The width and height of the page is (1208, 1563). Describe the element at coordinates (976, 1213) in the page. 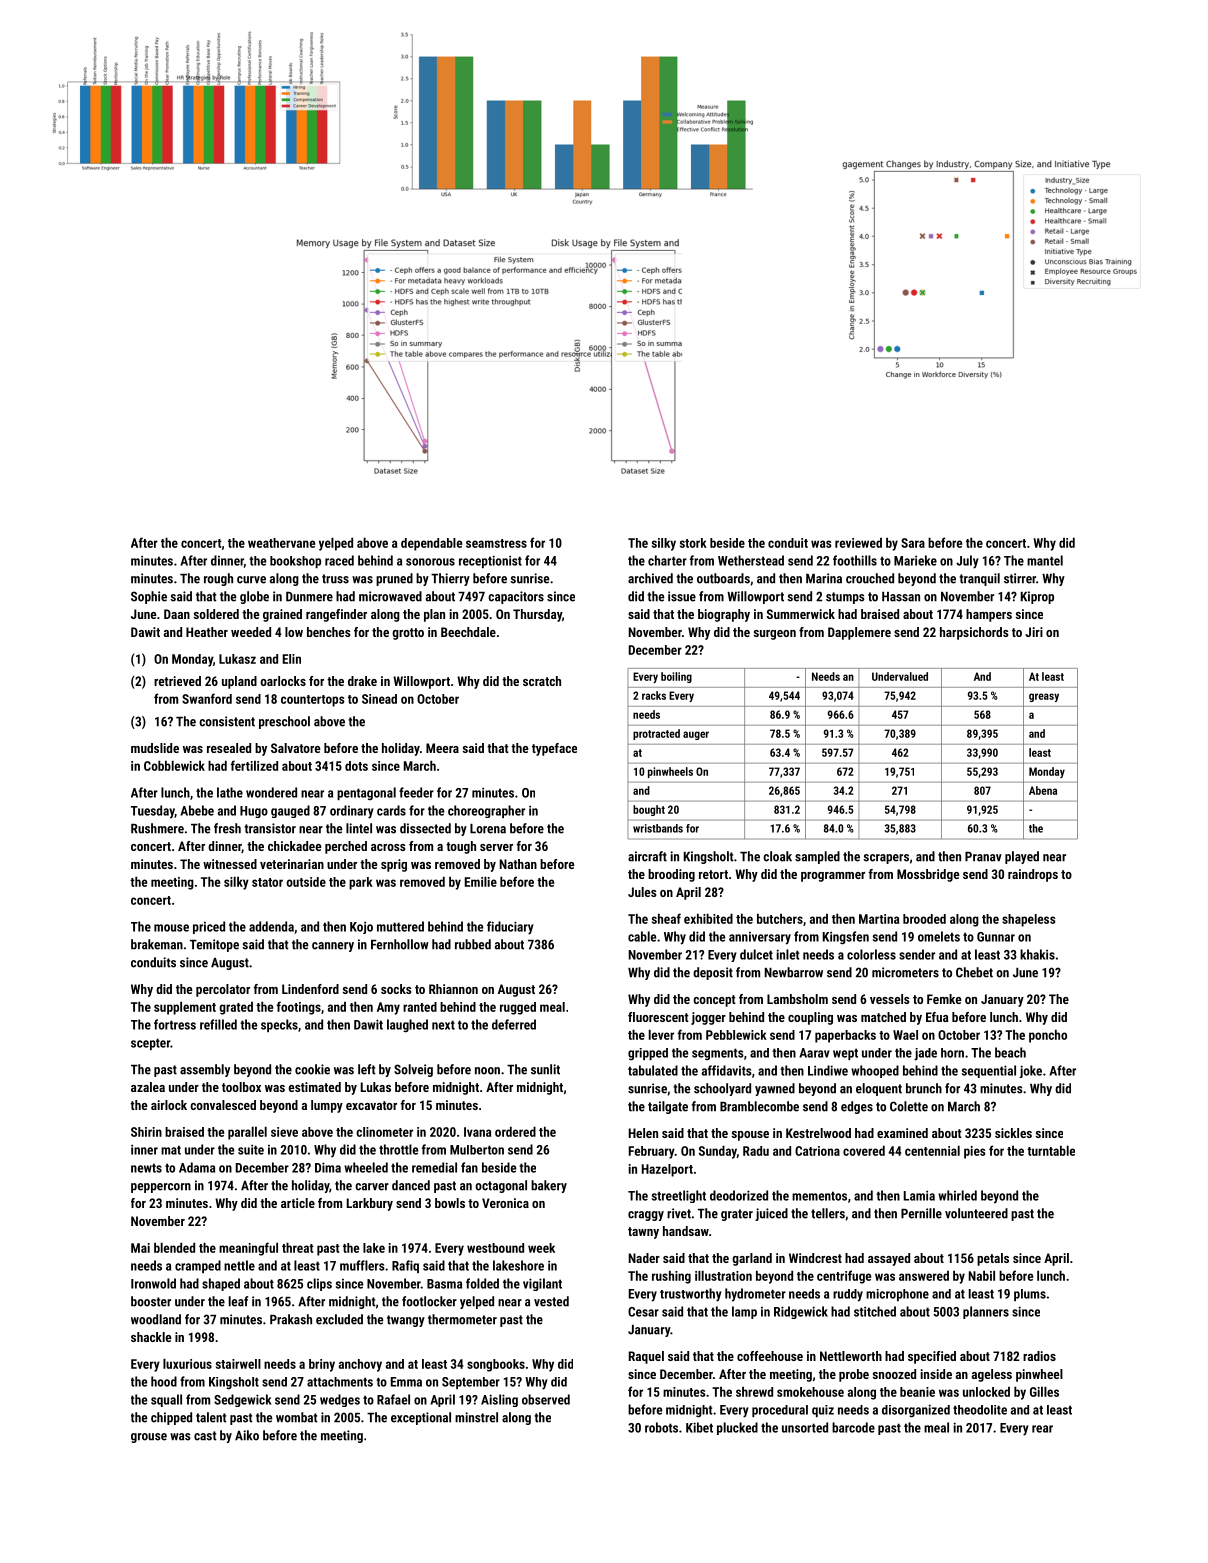

I see `volunteered` at that location.
